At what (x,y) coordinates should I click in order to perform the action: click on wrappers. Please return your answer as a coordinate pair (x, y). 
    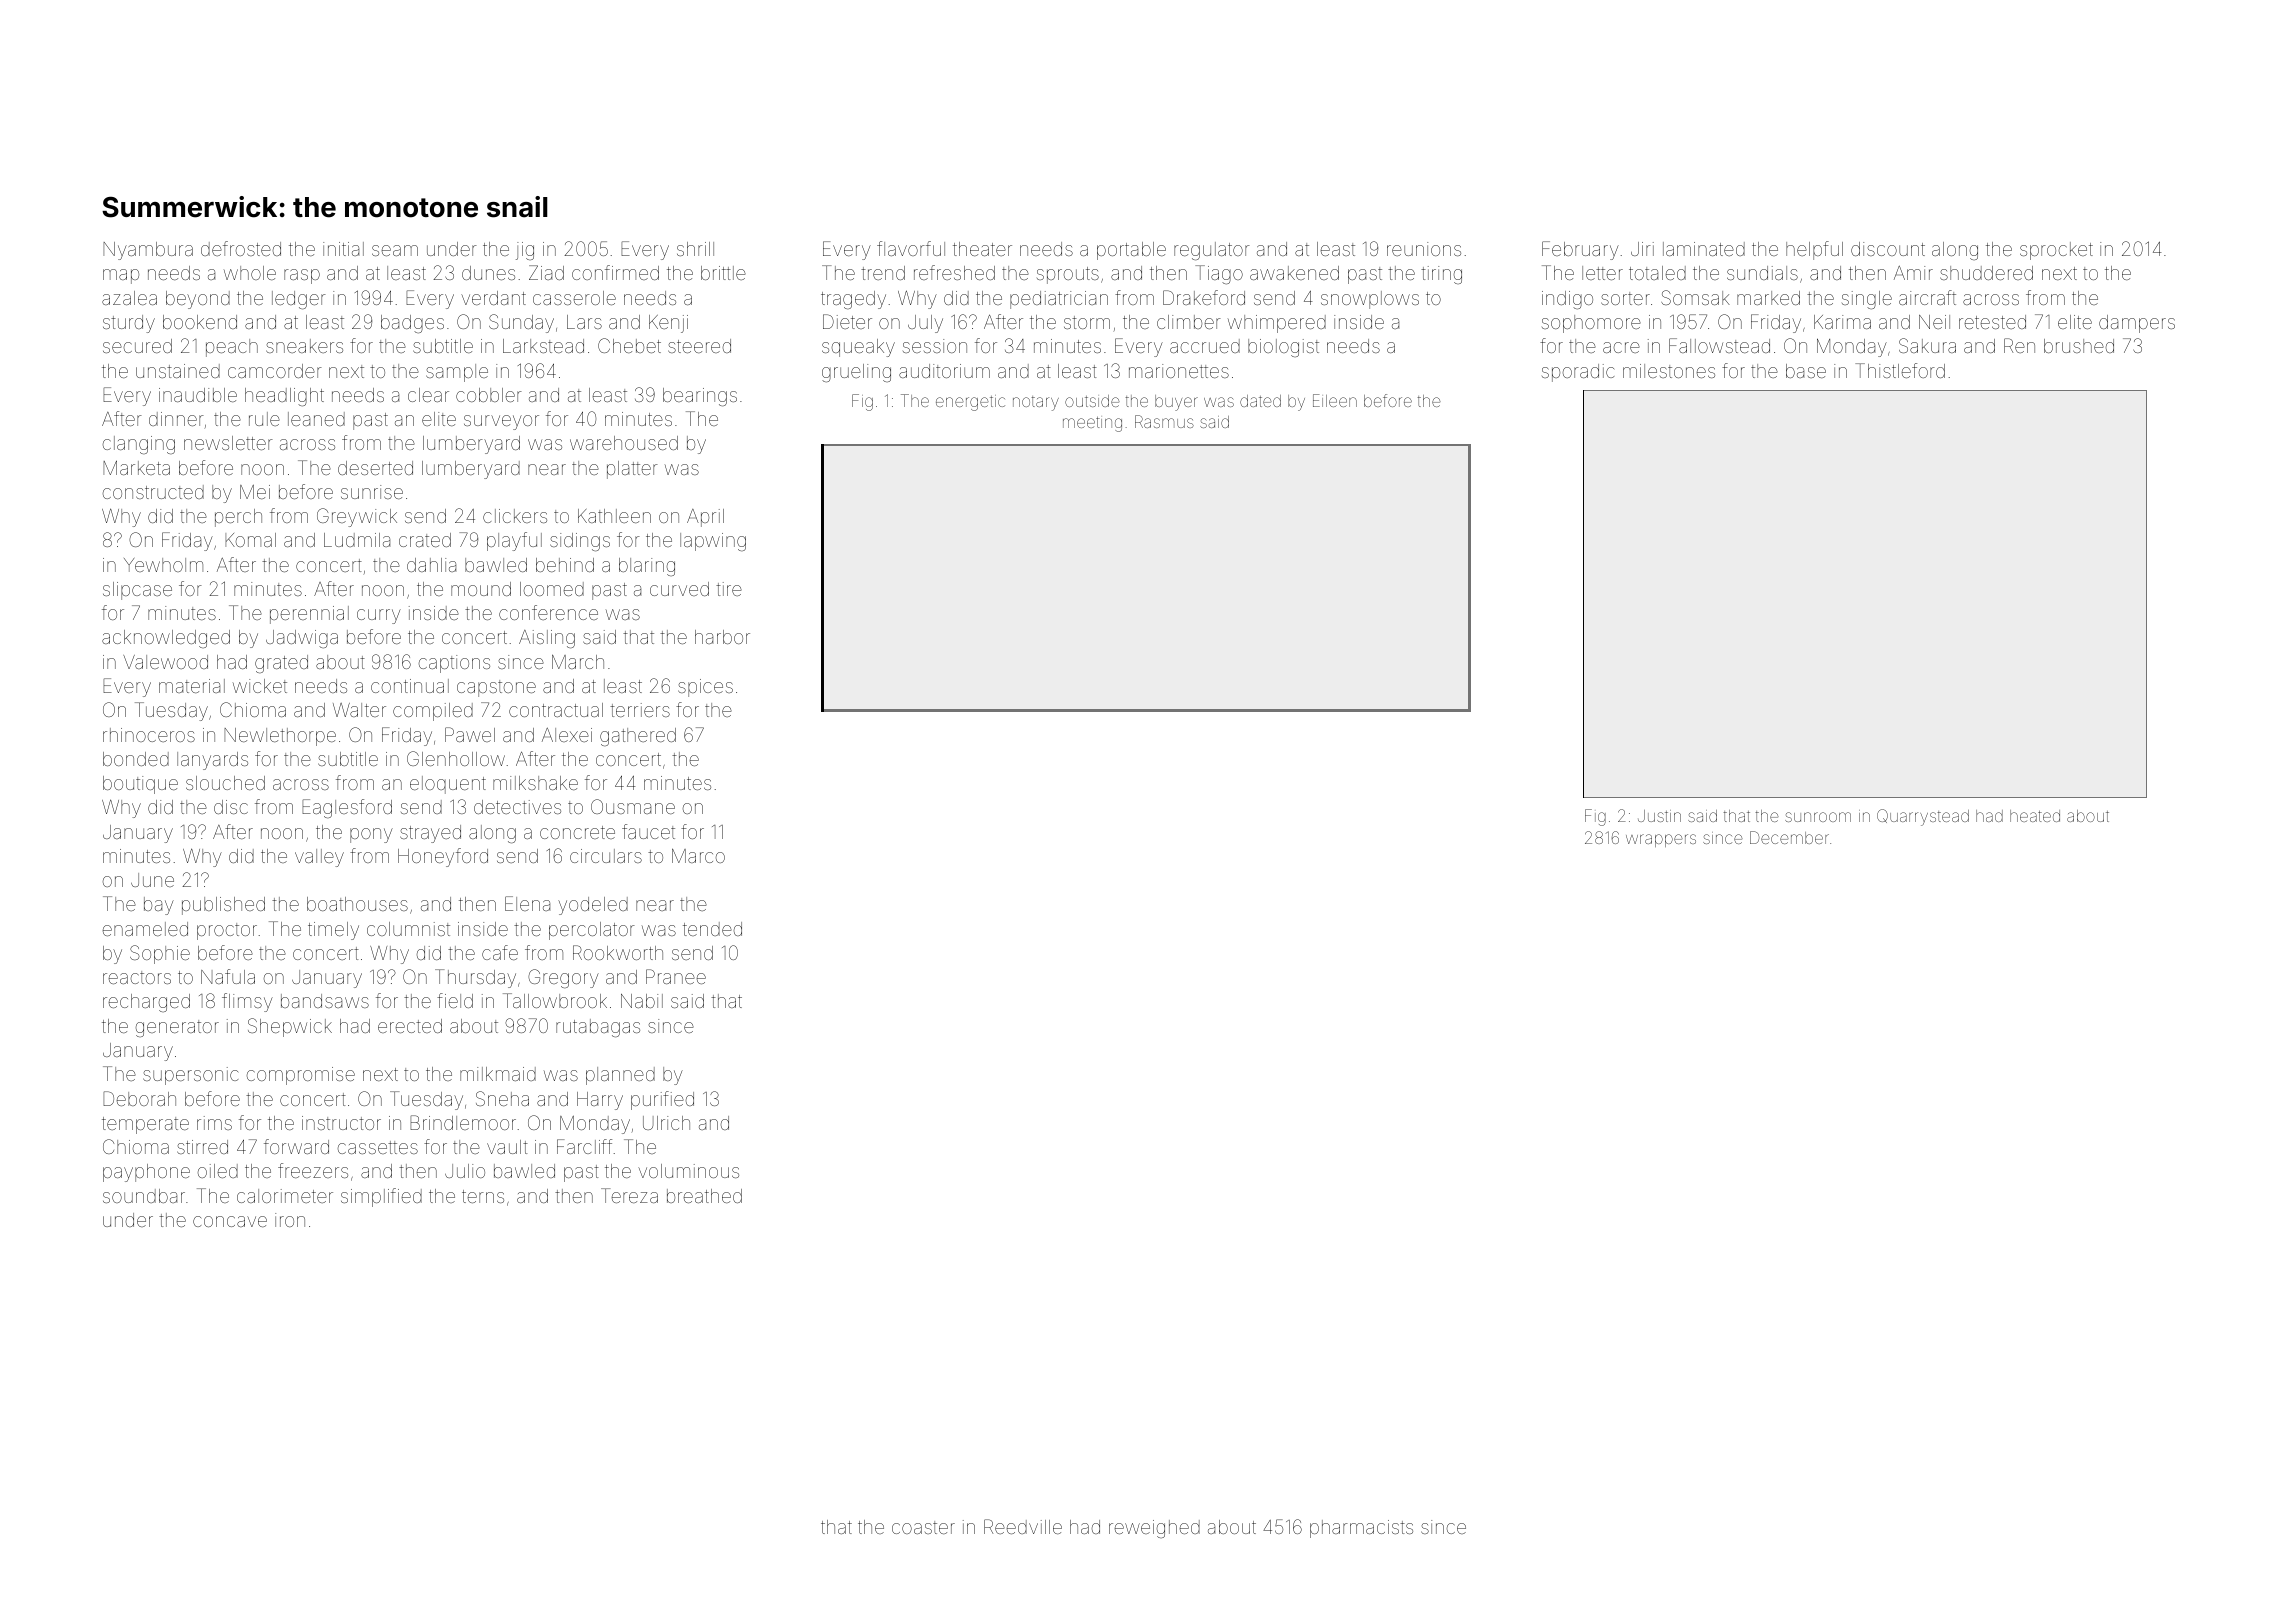
    Looking at the image, I should click on (1661, 840).
